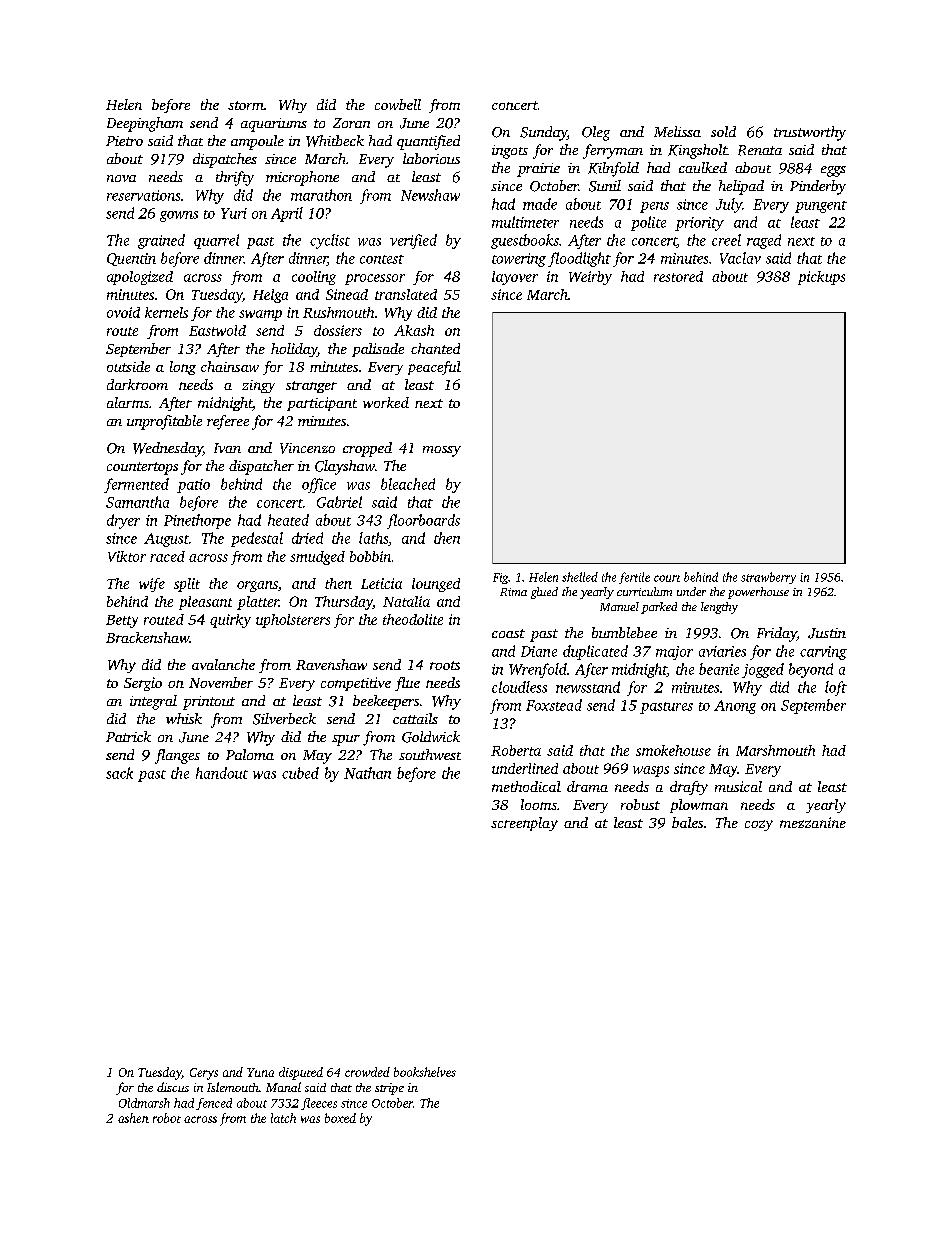 The width and height of the screenshot is (952, 1233). What do you see at coordinates (580, 577) in the screenshot?
I see `shelled` at bounding box center [580, 577].
